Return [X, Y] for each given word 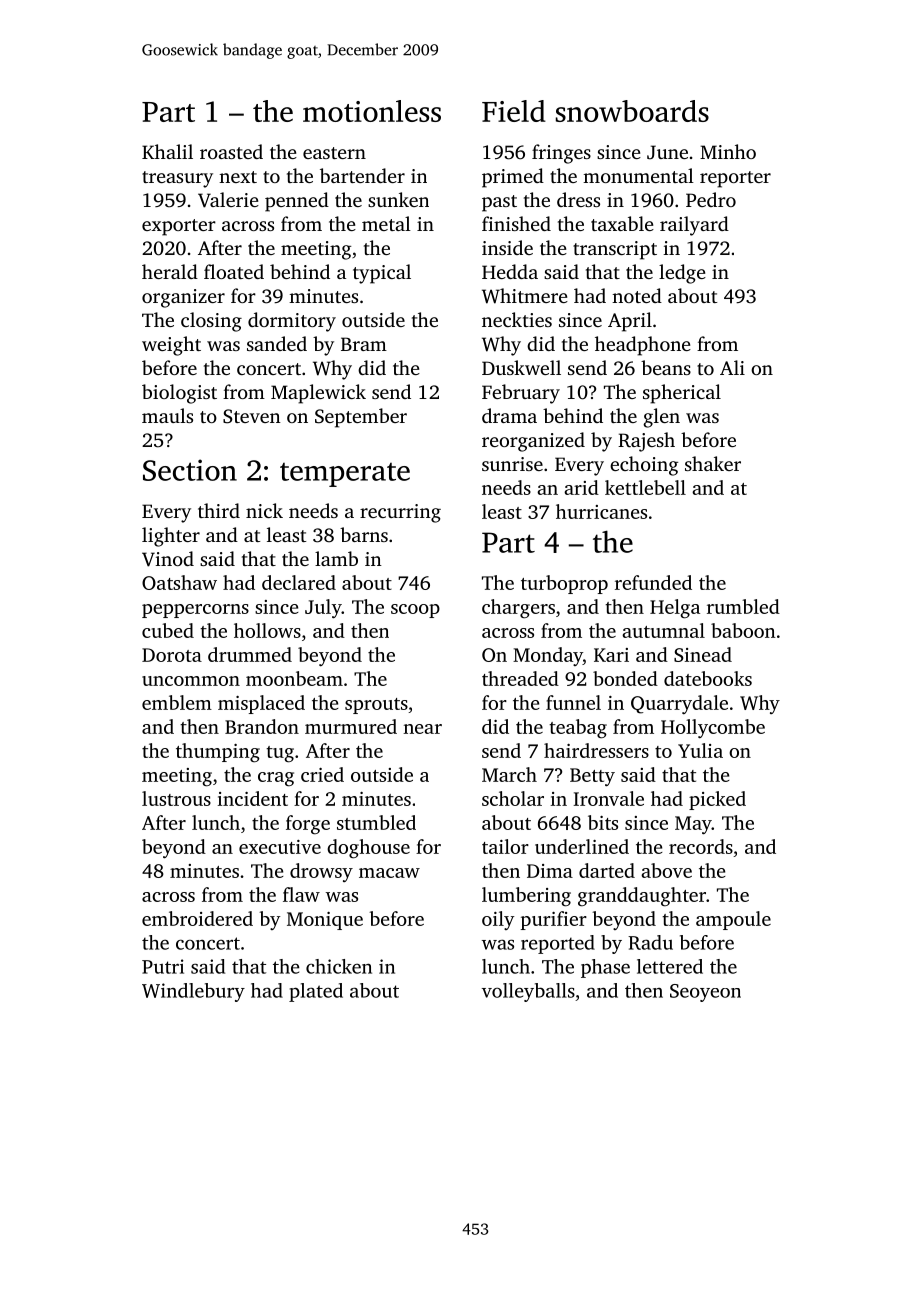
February [521, 394]
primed [513, 178]
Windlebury [193, 992]
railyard [694, 226]
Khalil [167, 151]
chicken [339, 966]
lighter [171, 537]
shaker [713, 463]
